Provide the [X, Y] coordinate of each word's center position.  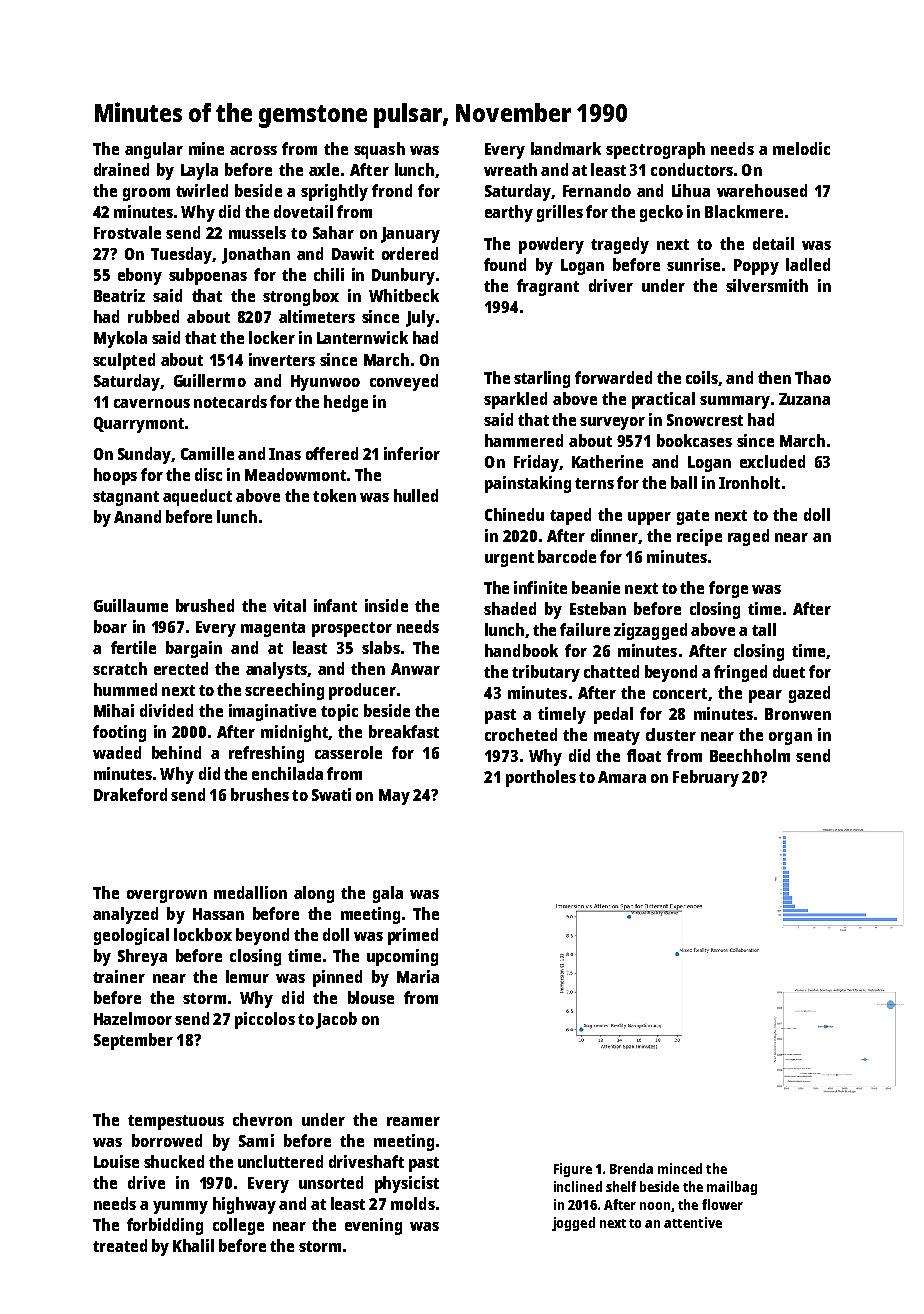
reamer [413, 1121]
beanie [596, 587]
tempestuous [176, 1122]
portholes [541, 778]
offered [332, 453]
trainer [119, 976]
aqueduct [197, 497]
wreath [510, 169]
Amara [622, 777]
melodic [801, 148]
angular [154, 150]
